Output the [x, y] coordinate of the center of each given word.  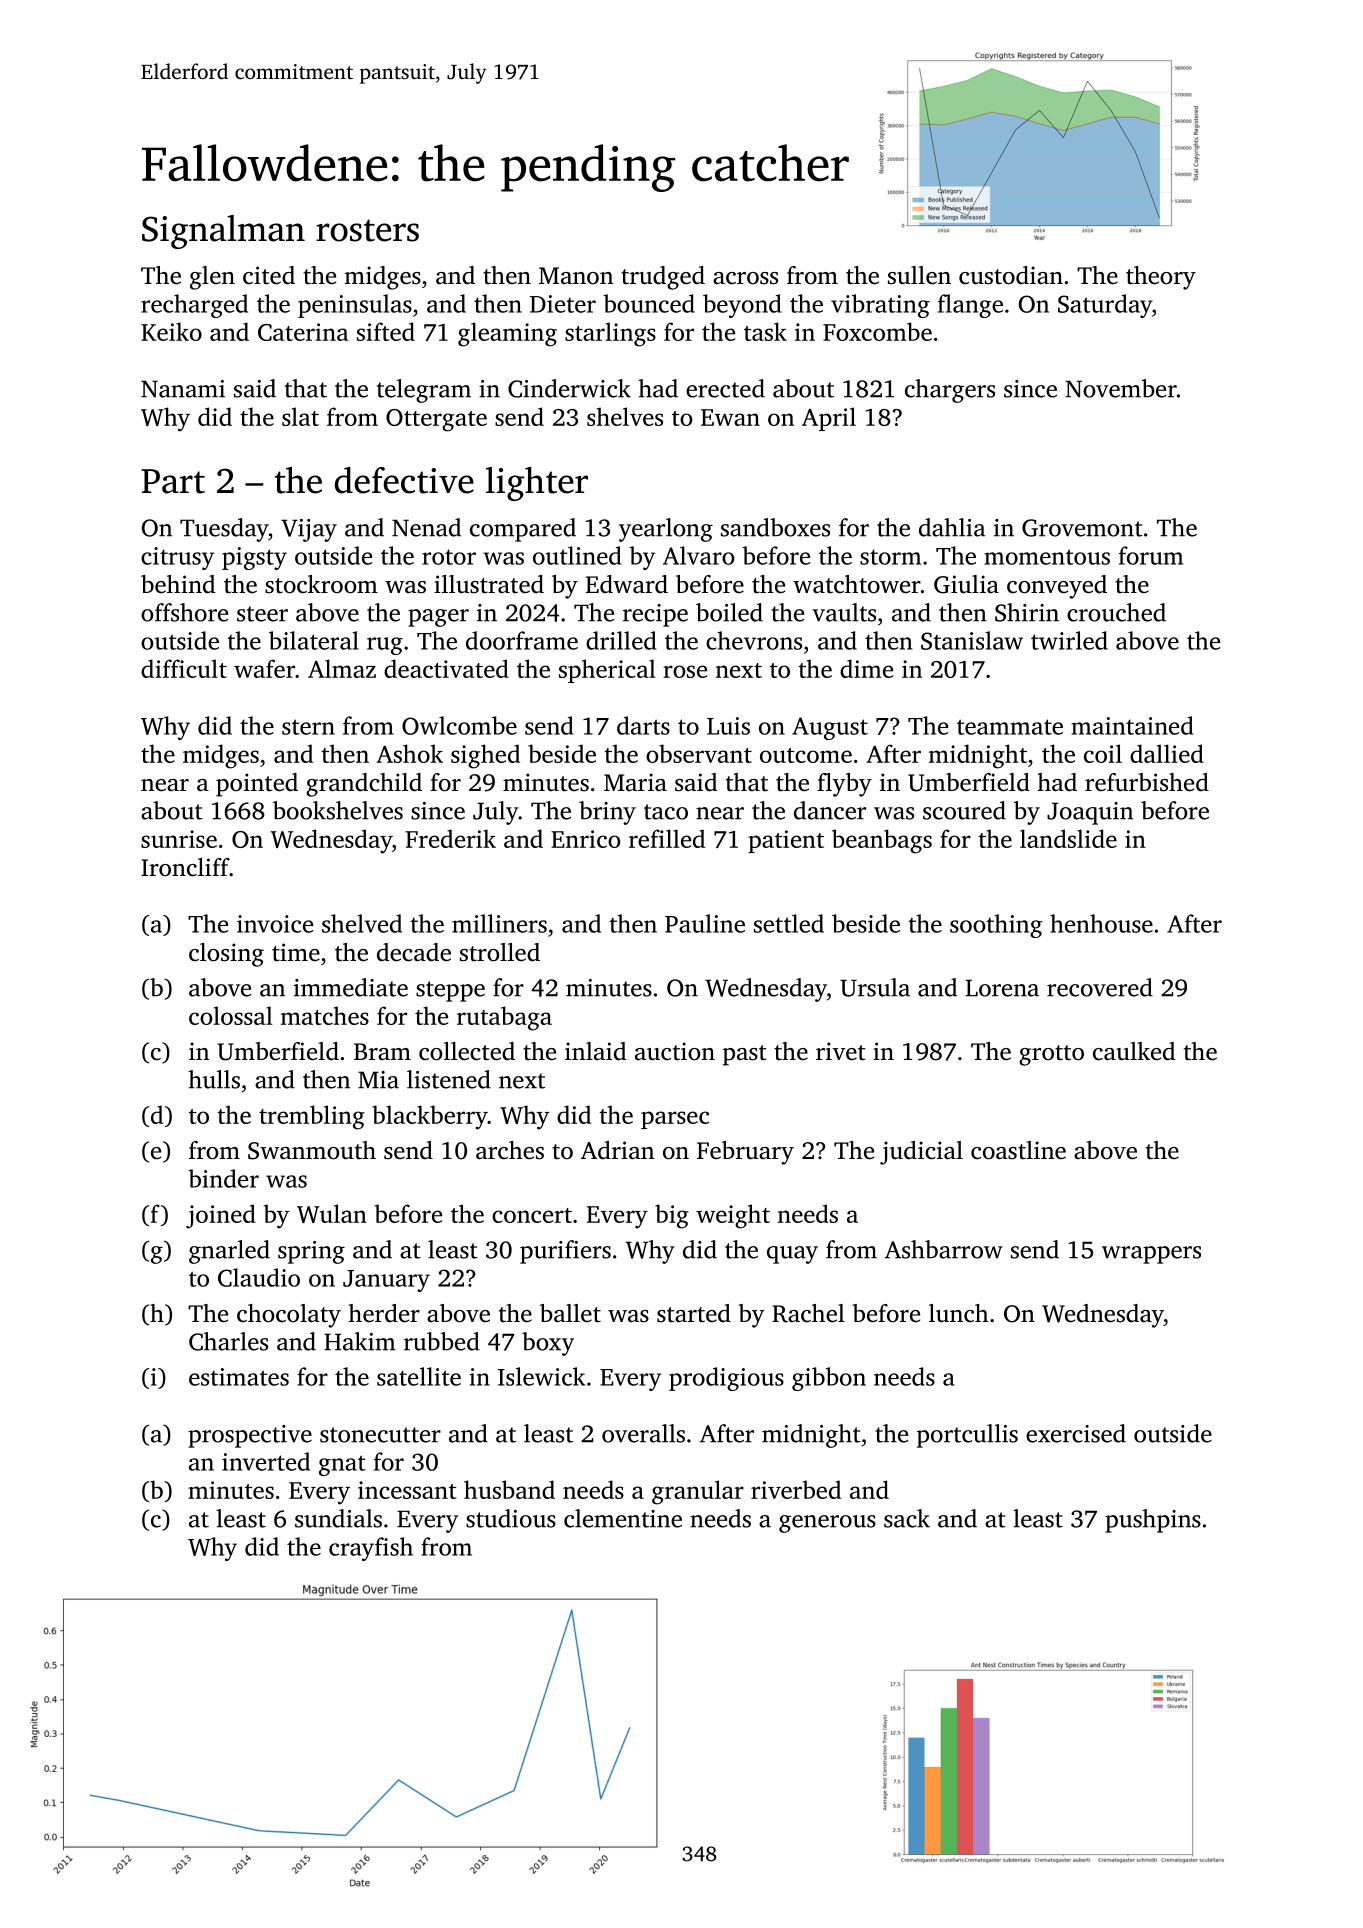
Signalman [223, 232]
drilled [621, 640]
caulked [1134, 1051]
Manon [576, 275]
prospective [250, 1436]
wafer [264, 668]
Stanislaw [972, 640]
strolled [500, 952]
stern [308, 727]
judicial [921, 1153]
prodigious [726, 1379]
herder [384, 1313]
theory [1161, 278]
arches [510, 1150]
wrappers [1151, 1255]
